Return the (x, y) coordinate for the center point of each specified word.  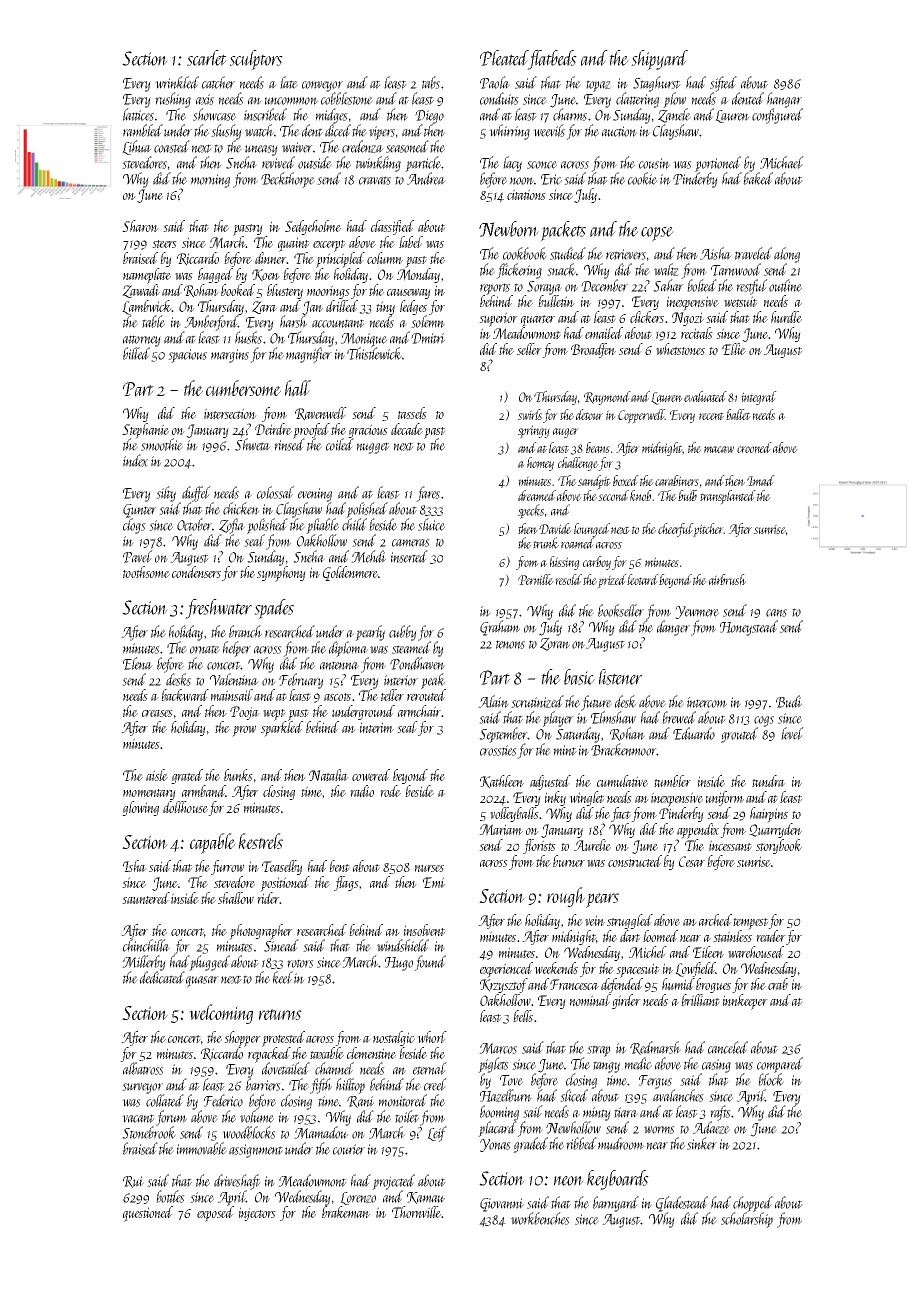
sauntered (146, 898)
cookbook (525, 253)
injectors (257, 1214)
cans (776, 613)
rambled (143, 130)
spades (274, 609)
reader (771, 936)
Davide (555, 528)
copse (657, 234)
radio (362, 791)
